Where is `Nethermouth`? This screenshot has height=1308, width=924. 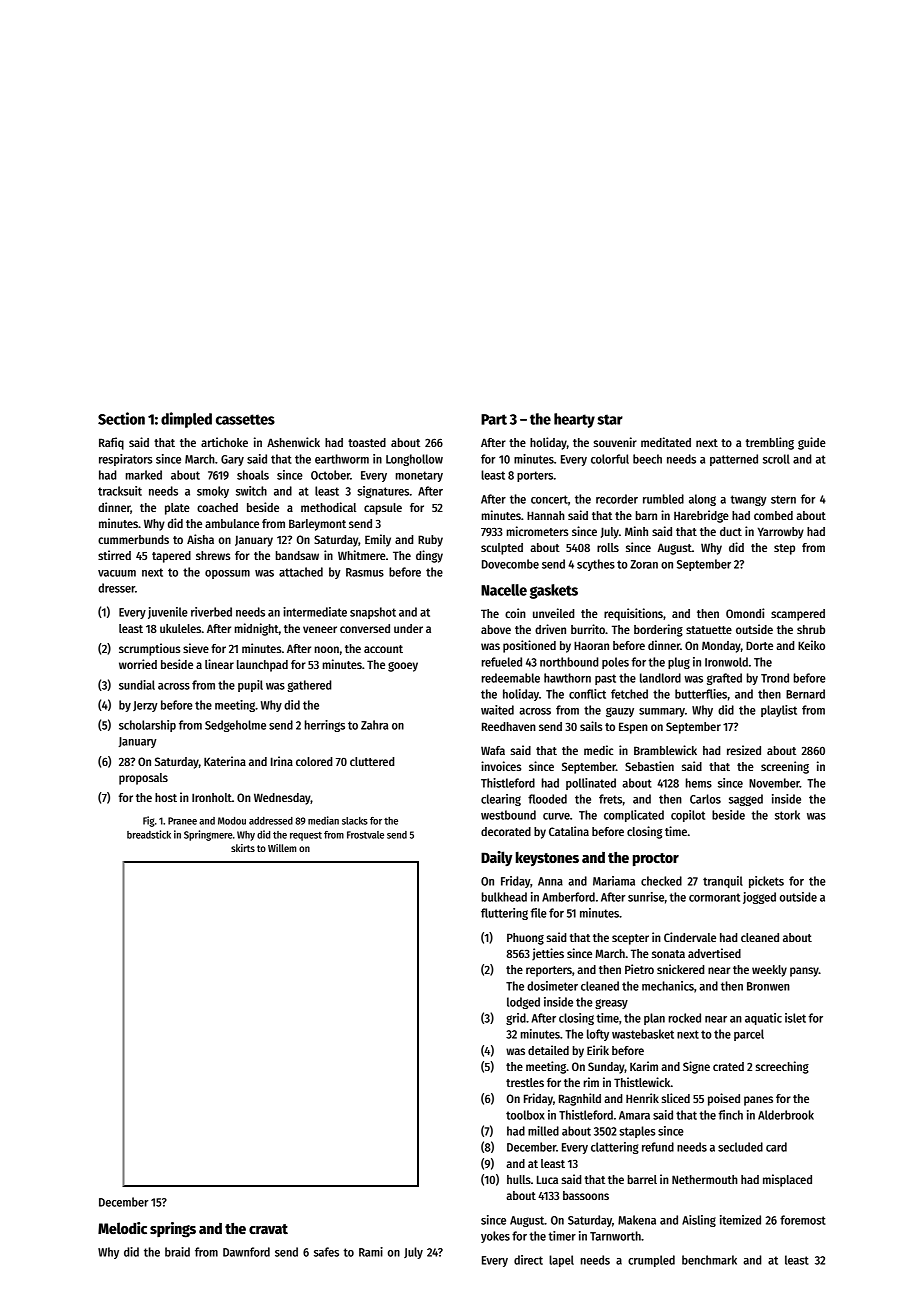
Nethermouth is located at coordinates (705, 1179).
